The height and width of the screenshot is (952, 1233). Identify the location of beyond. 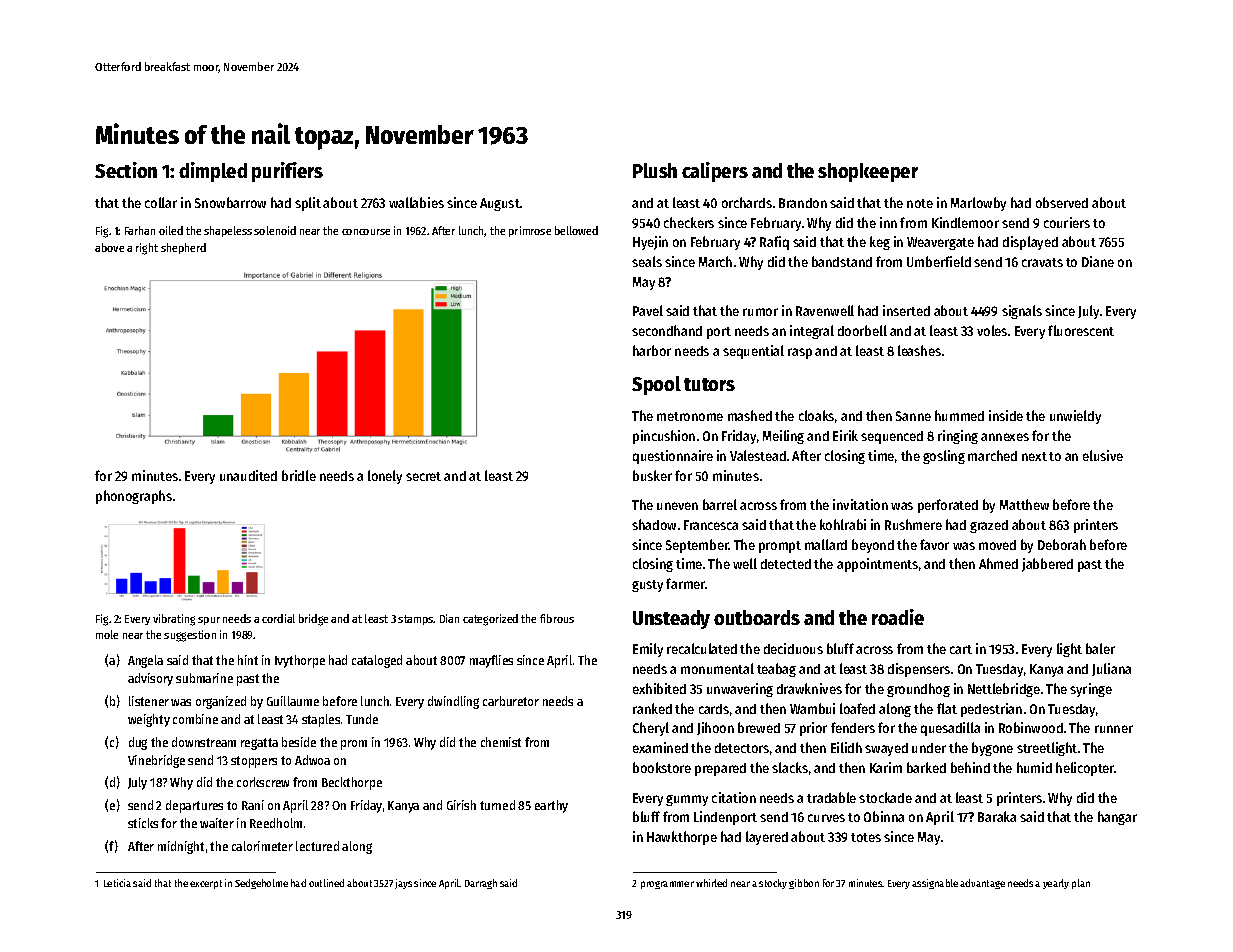
(873, 546).
